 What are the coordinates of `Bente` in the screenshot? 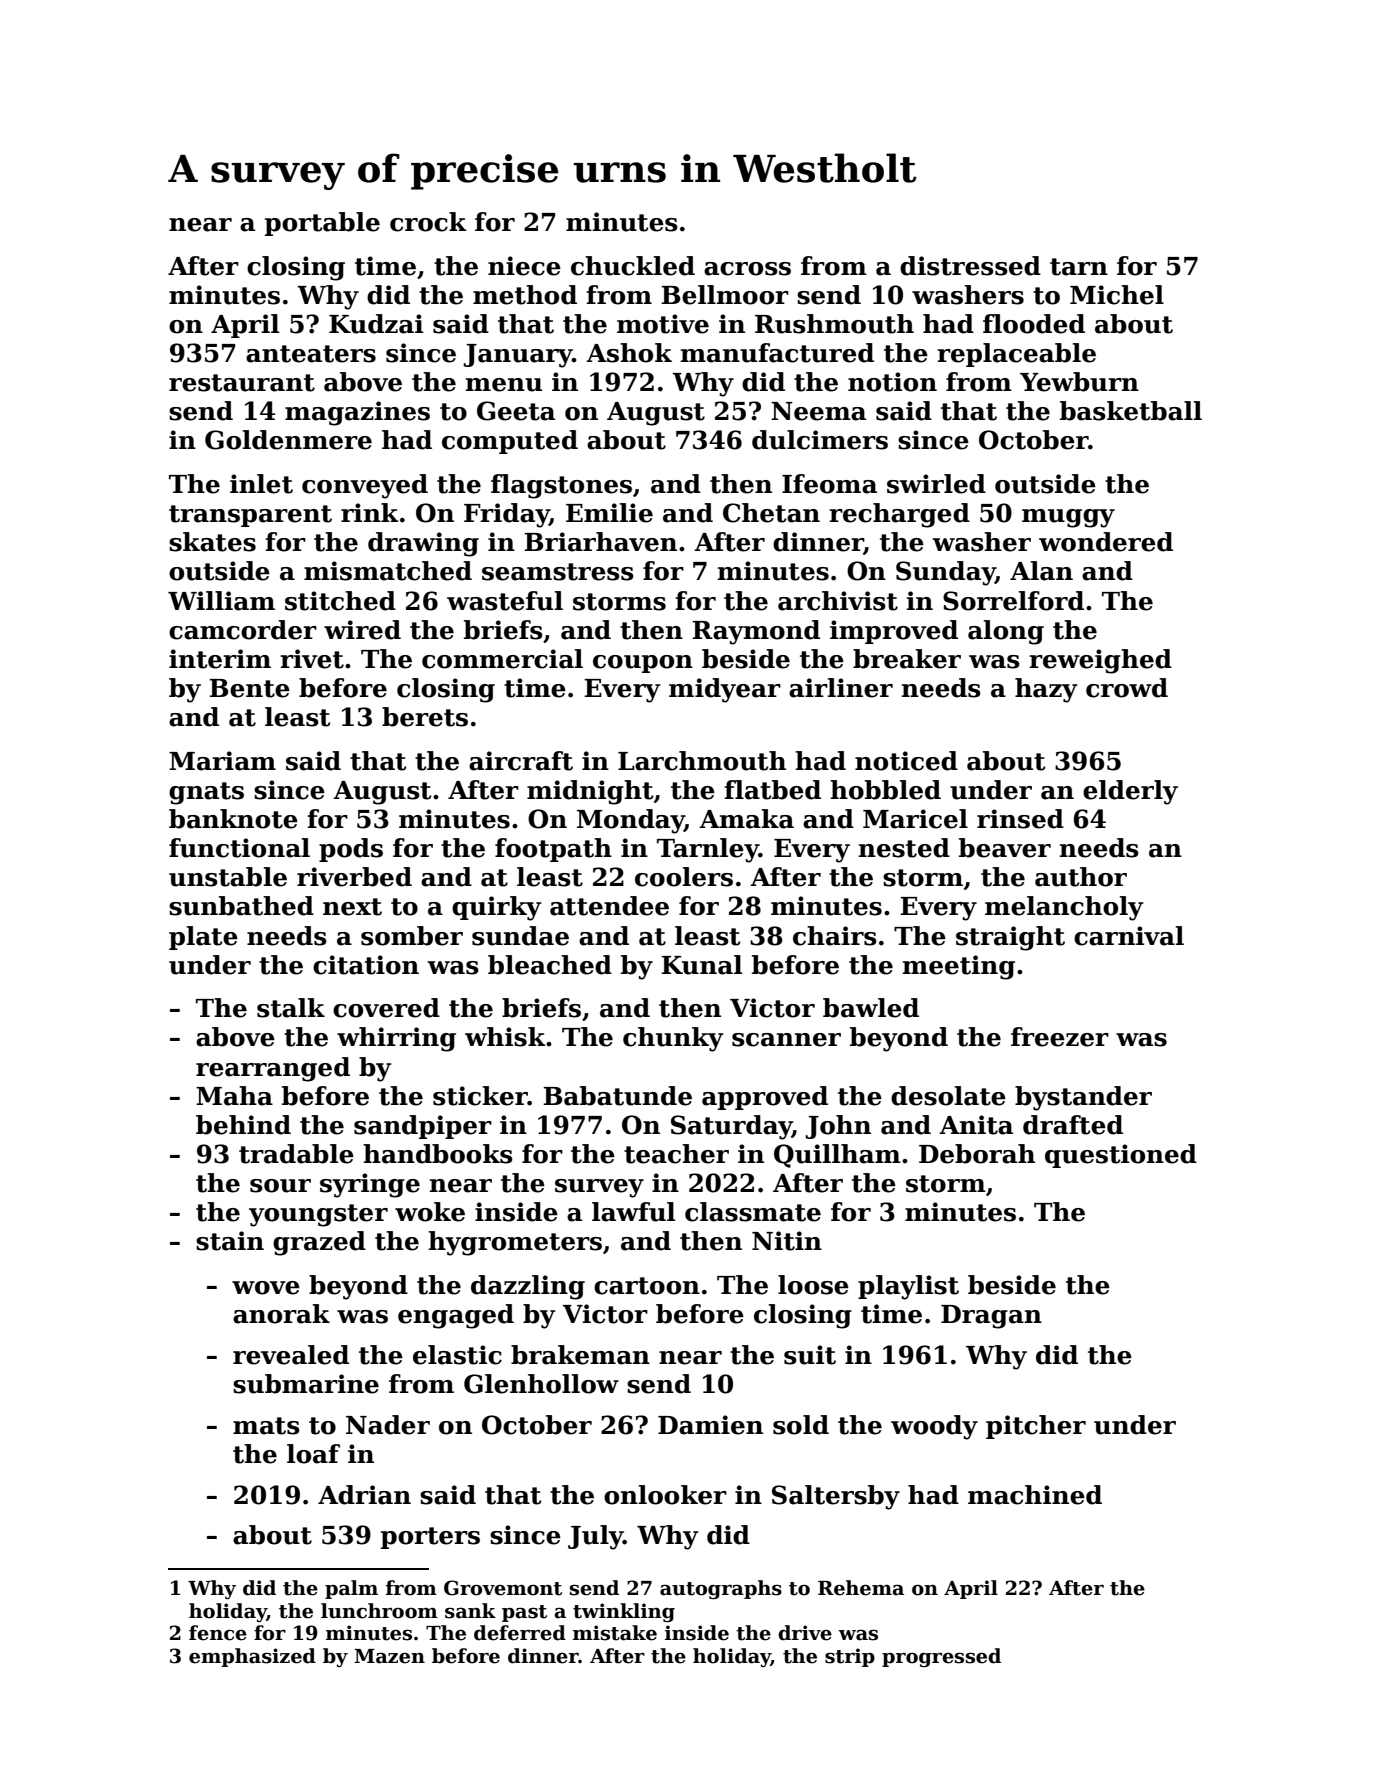 It's located at (249, 688).
